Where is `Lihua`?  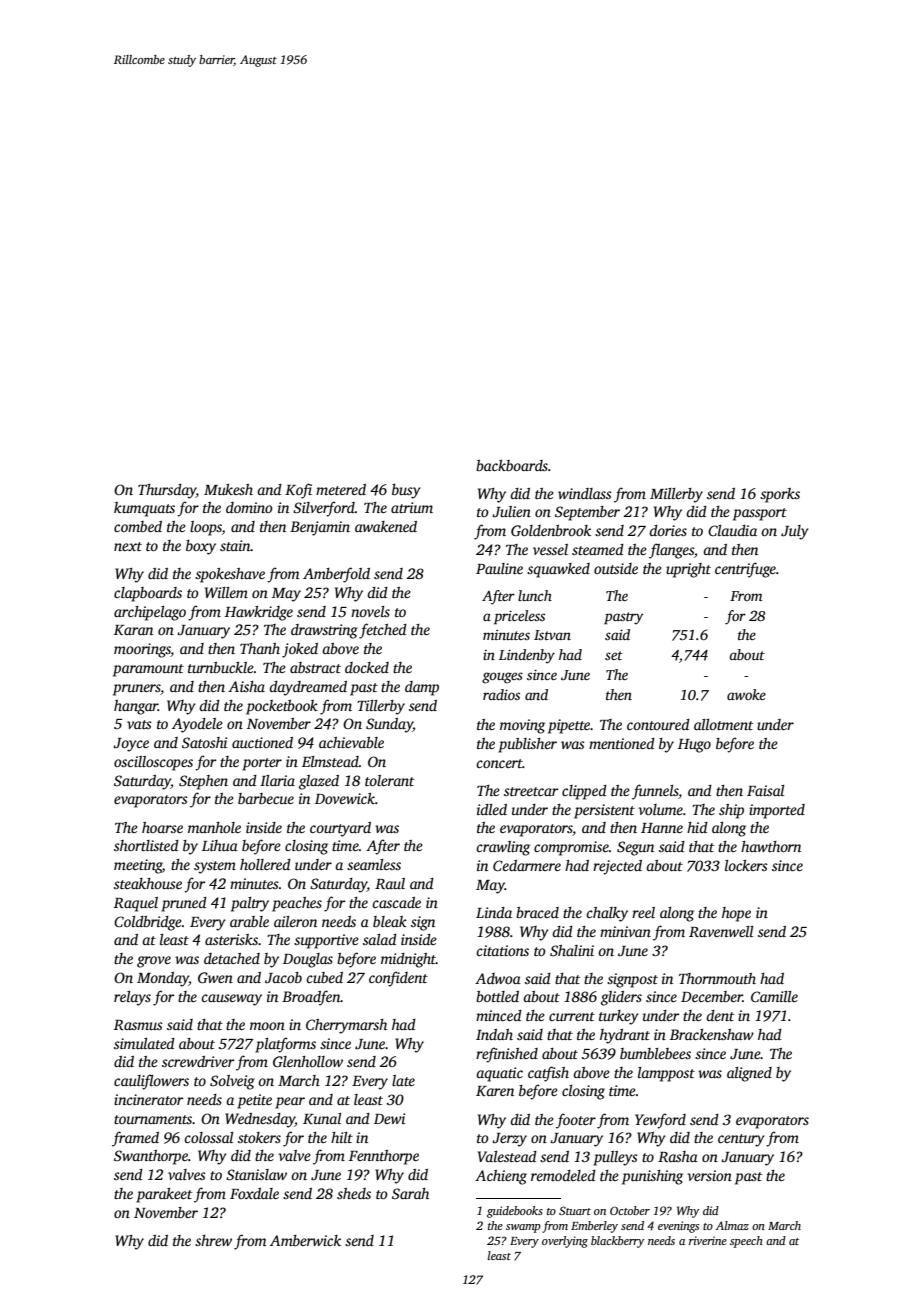 Lihua is located at coordinates (220, 845).
